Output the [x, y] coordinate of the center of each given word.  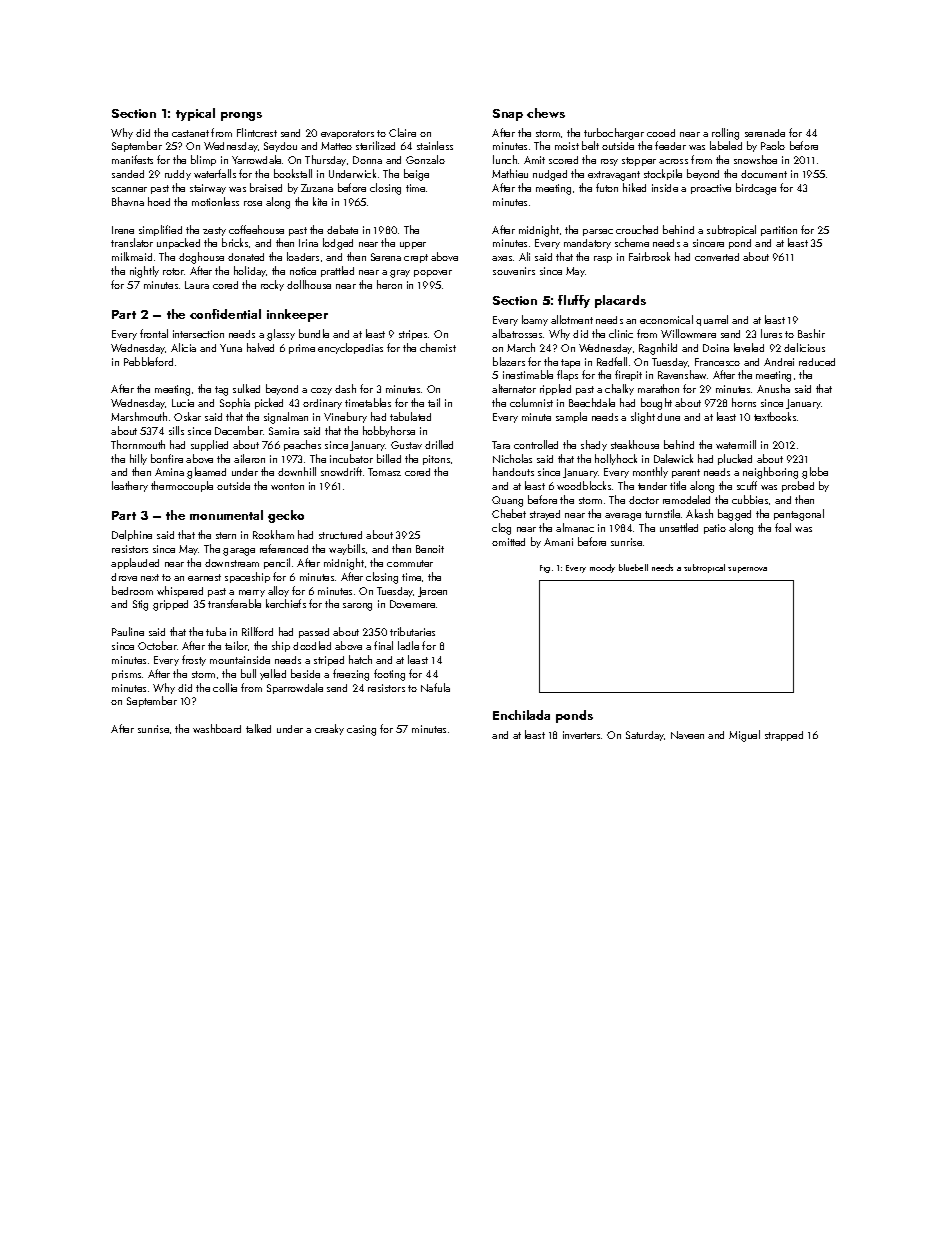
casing [361, 730]
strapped [784, 736]
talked [258, 728]
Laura [197, 285]
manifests [132, 159]
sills [176, 430]
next [150, 577]
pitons [436, 460]
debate [342, 229]
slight [643, 418]
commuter [410, 563]
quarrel [712, 320]
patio [715, 529]
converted [717, 257]
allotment [572, 319]
